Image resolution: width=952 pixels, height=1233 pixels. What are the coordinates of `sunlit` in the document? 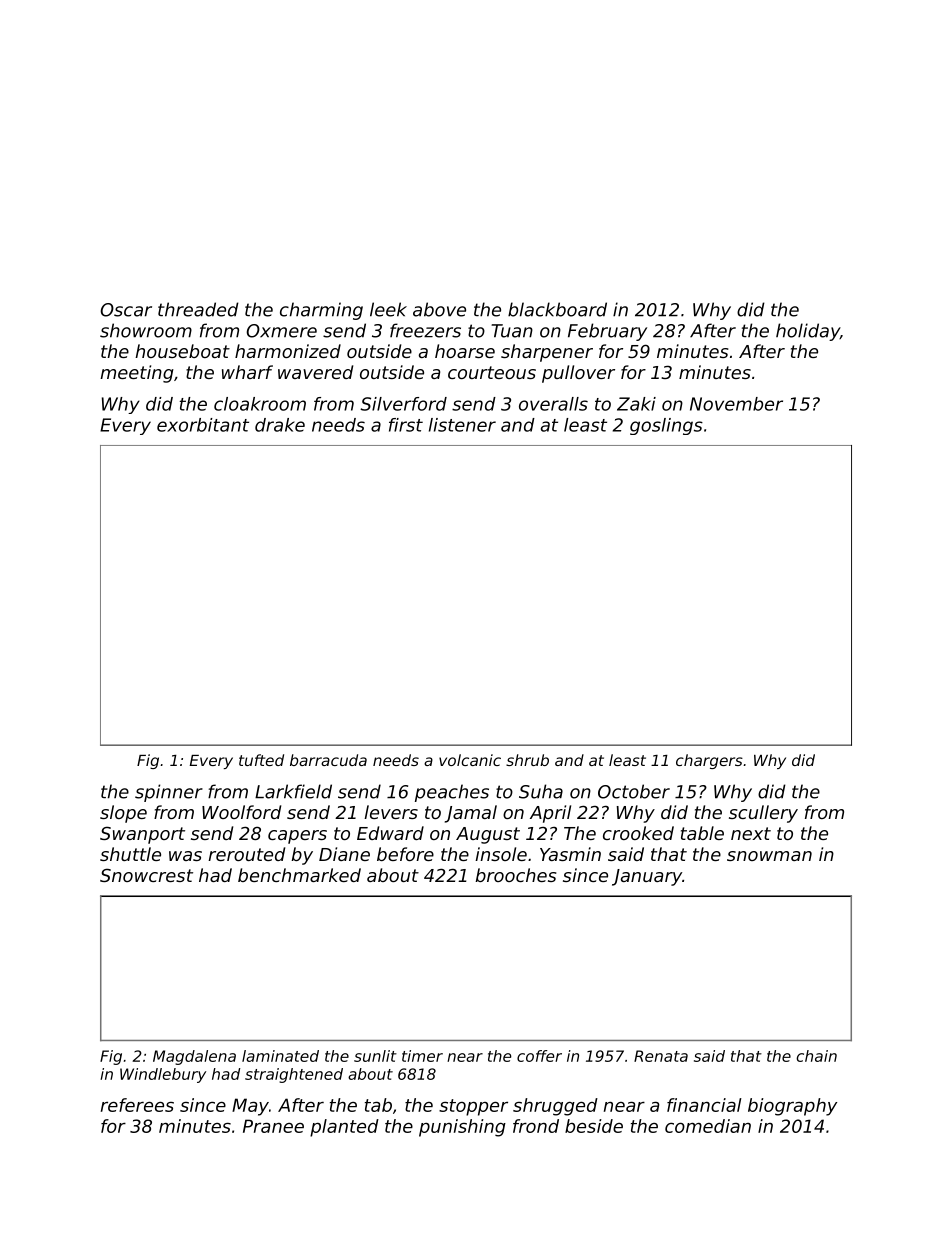 It's located at (375, 1056).
